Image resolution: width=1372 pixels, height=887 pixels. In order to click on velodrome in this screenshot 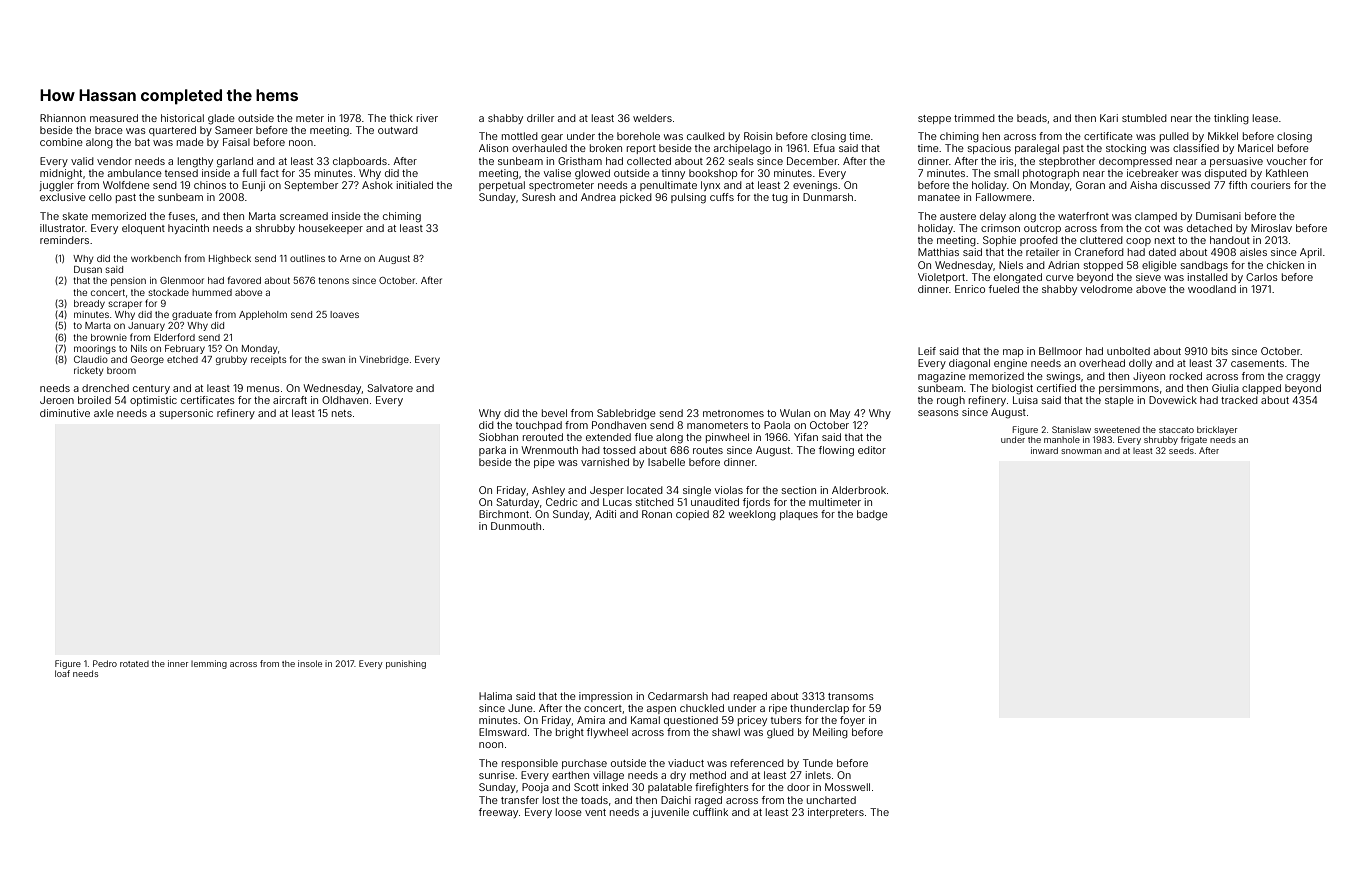, I will do `click(1107, 289)`.
